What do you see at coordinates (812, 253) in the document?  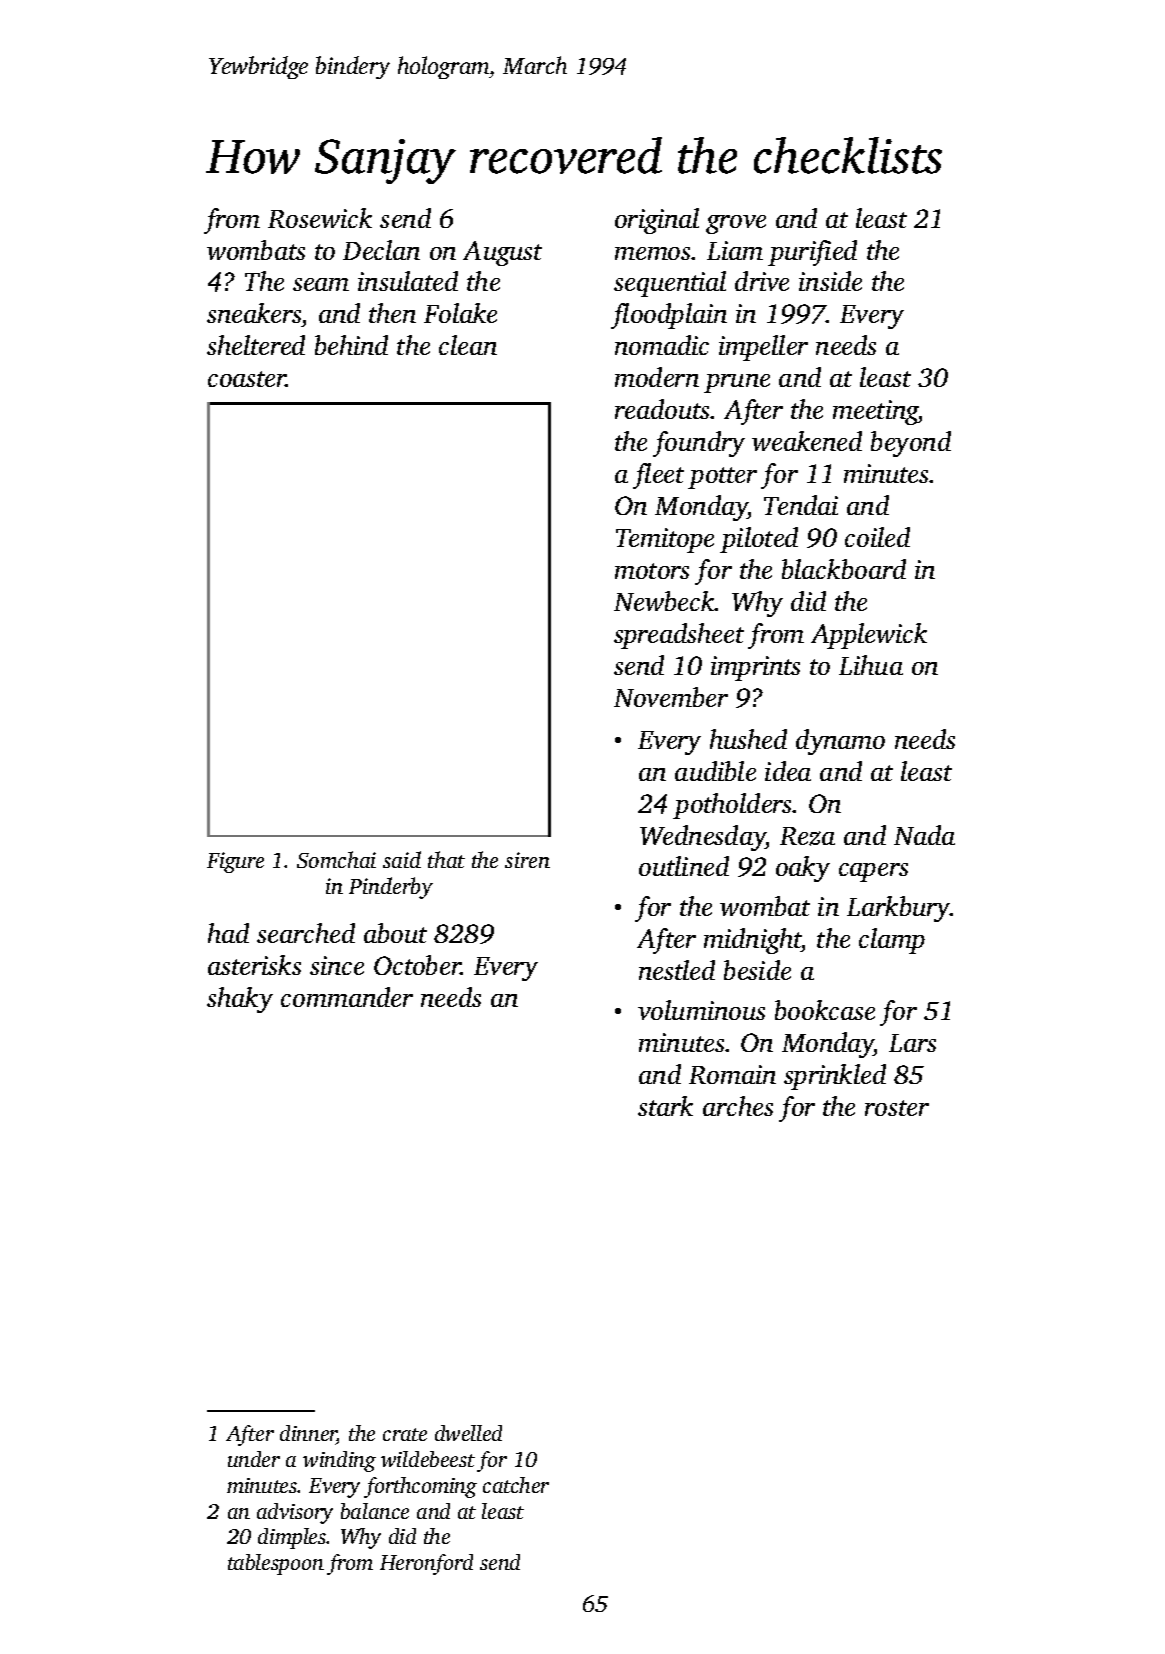 I see `purified` at bounding box center [812, 253].
